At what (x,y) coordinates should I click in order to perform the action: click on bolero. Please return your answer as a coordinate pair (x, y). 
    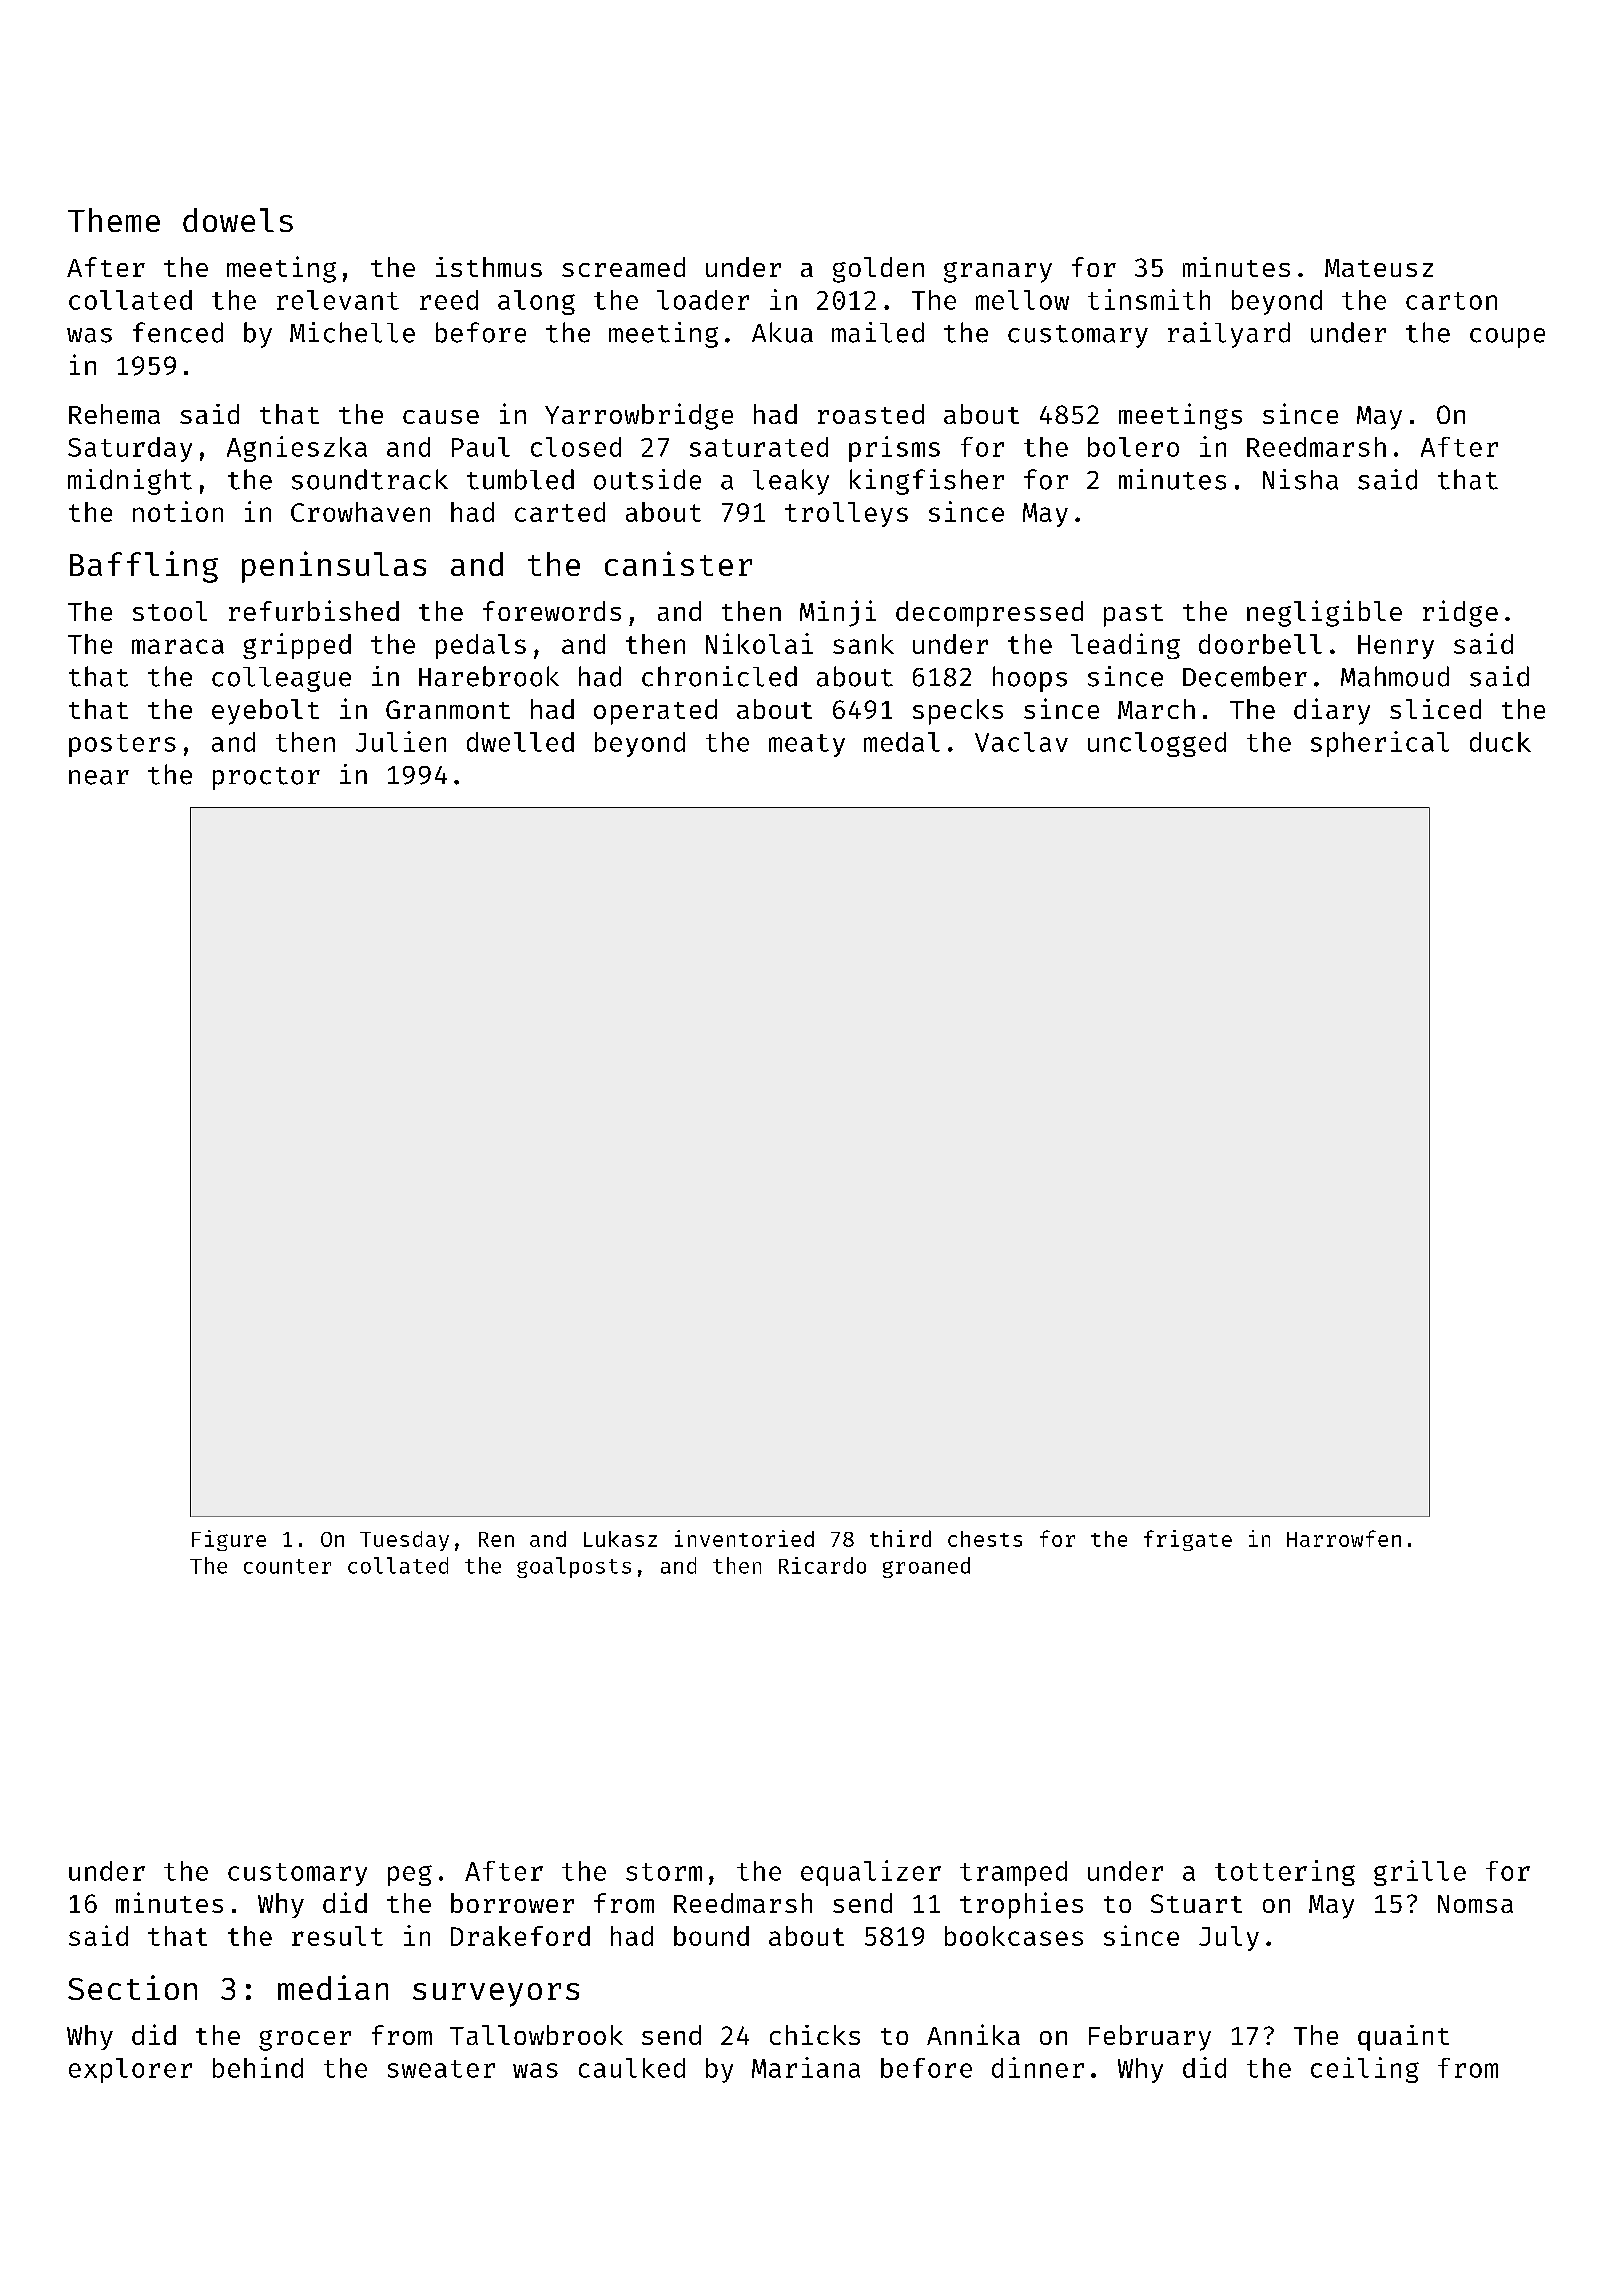
    Looking at the image, I should click on (1133, 447).
